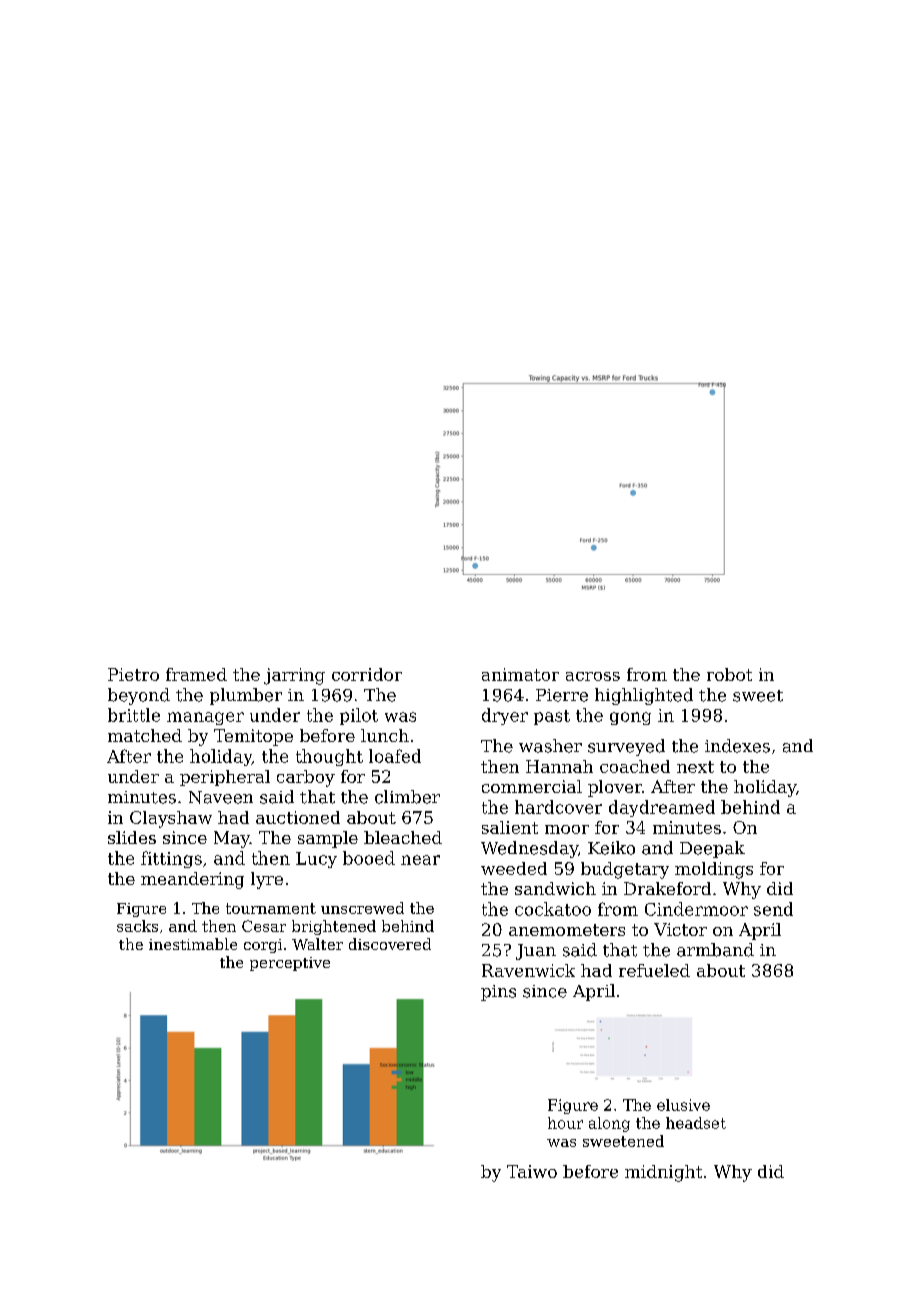 This screenshot has width=924, height=1314. What do you see at coordinates (635, 766) in the screenshot?
I see `coached` at bounding box center [635, 766].
